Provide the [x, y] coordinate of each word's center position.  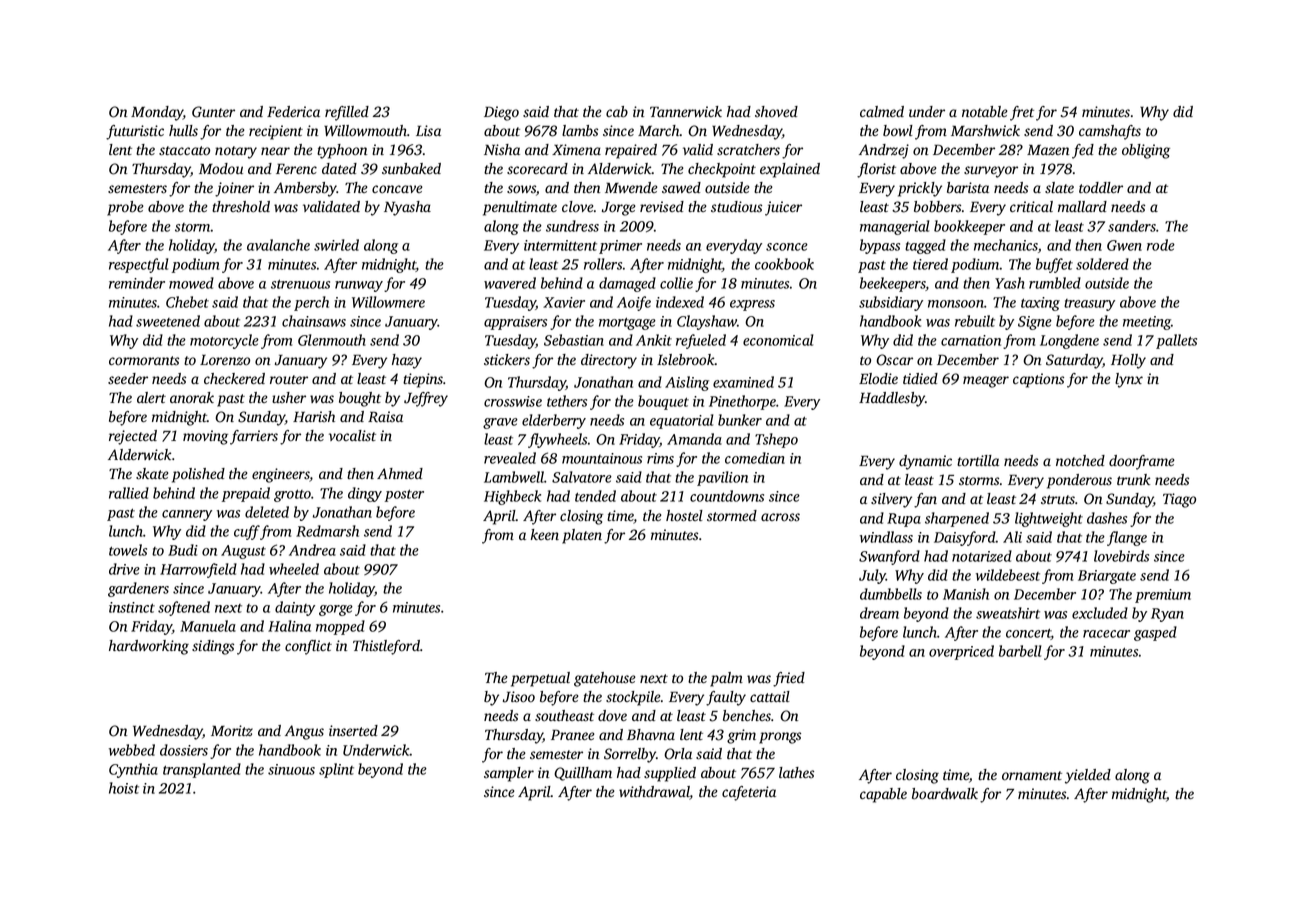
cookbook [784, 264]
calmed [882, 111]
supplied [670, 774]
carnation [971, 340]
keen [545, 534]
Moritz [232, 731]
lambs [580, 131]
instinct [132, 607]
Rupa [904, 520]
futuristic [135, 132]
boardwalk [945, 794]
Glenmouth [332, 340]
